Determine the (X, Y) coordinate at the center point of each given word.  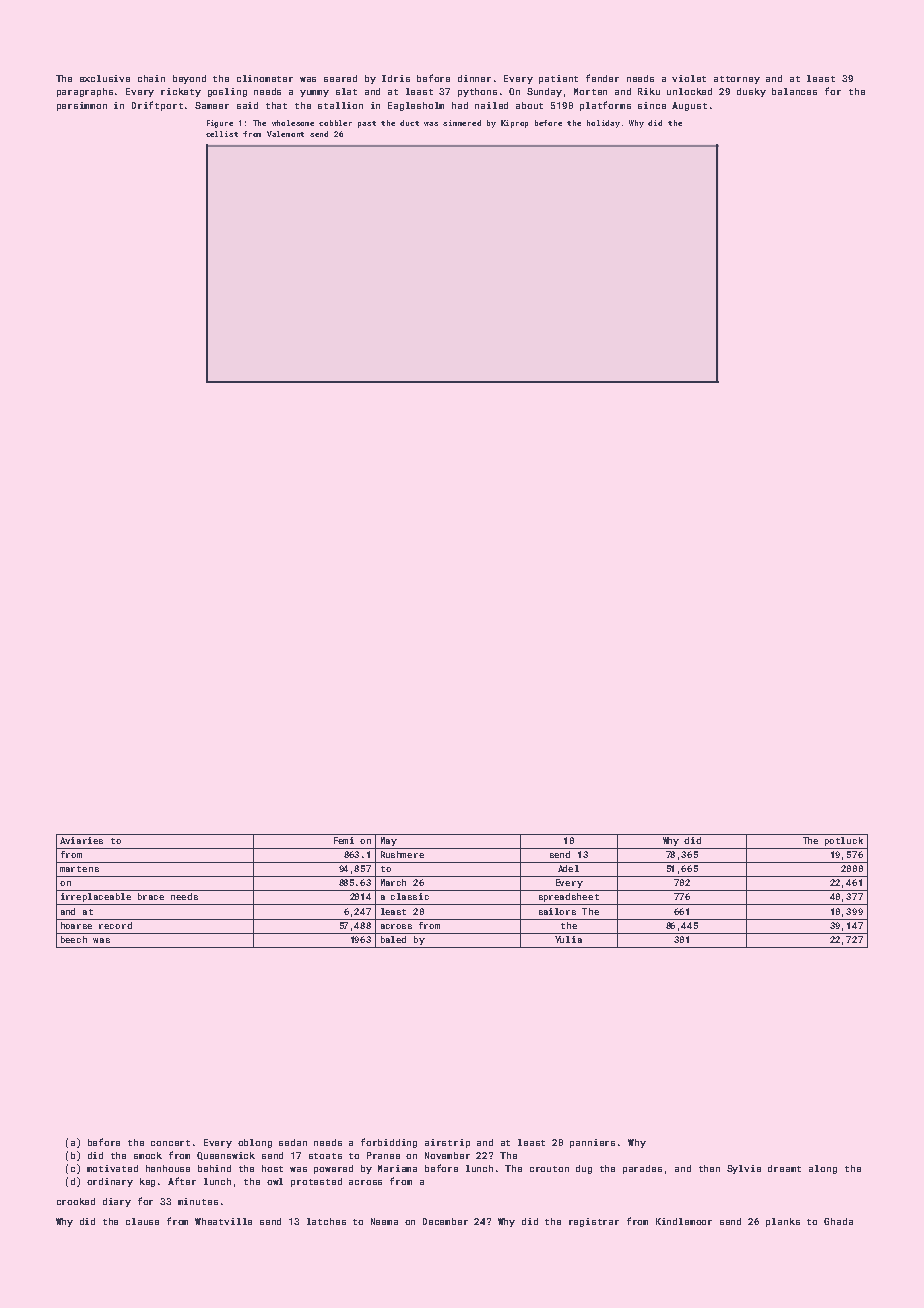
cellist (222, 134)
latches (326, 1221)
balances (794, 91)
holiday (603, 124)
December (445, 1221)
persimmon (82, 106)
